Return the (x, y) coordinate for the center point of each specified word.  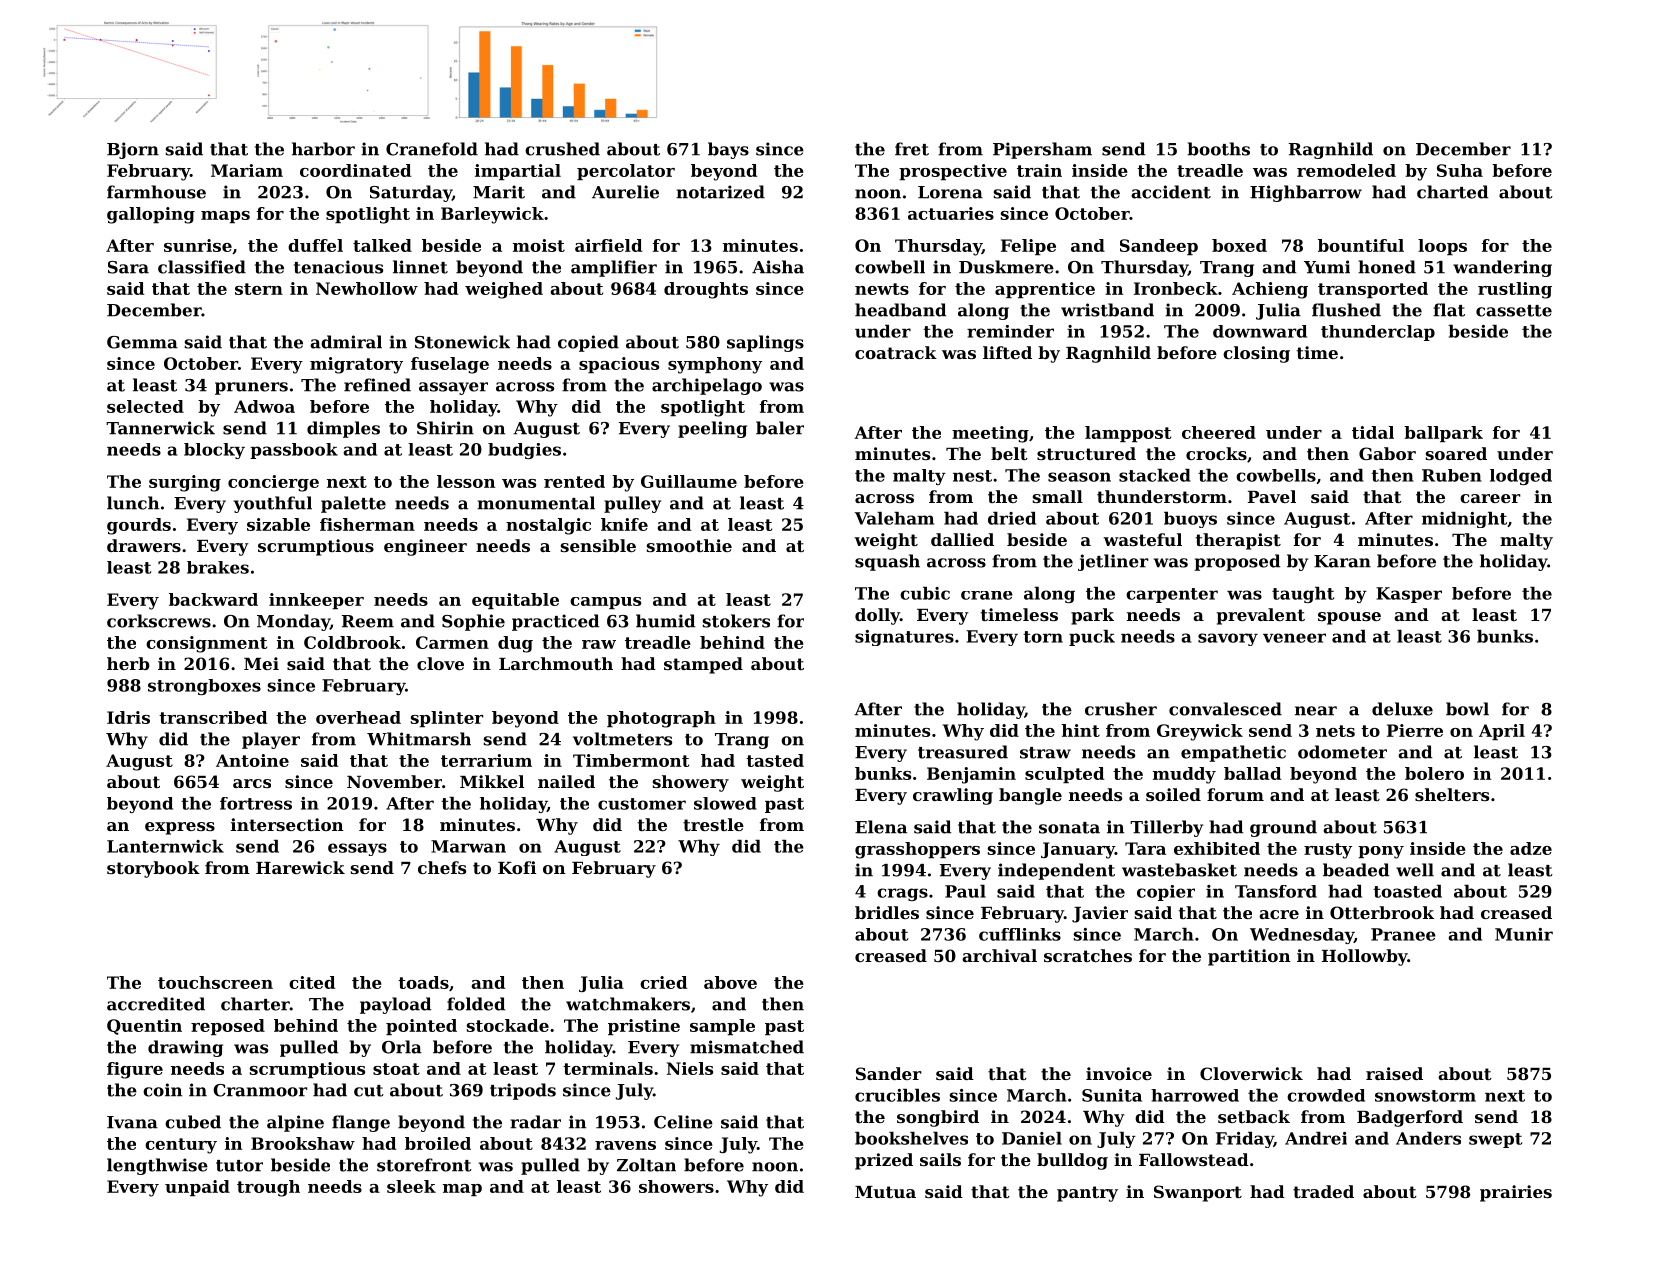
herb (128, 663)
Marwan (468, 846)
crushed (562, 149)
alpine (295, 1123)
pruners (251, 388)
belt (1009, 453)
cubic (925, 593)
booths (1218, 149)
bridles (887, 912)
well (1415, 870)
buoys (1190, 520)
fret (912, 149)
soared (1456, 453)
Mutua (885, 1192)
